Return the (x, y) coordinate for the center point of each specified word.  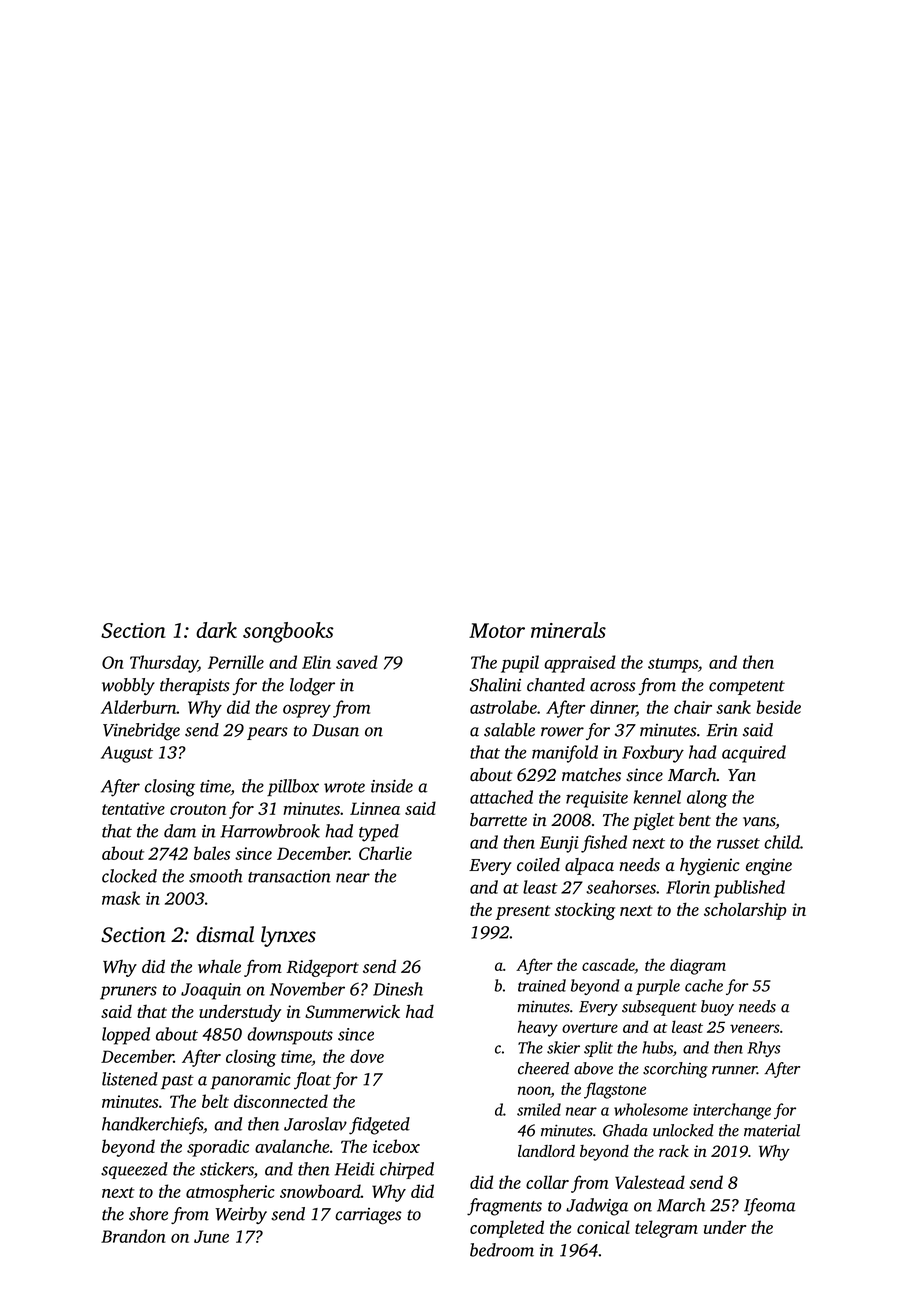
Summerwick (352, 1011)
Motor (497, 630)
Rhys (764, 1049)
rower (562, 732)
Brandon (133, 1236)
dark (216, 630)
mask (121, 898)
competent (747, 688)
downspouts (290, 1036)
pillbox (293, 787)
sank (733, 707)
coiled (538, 865)
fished (604, 844)
